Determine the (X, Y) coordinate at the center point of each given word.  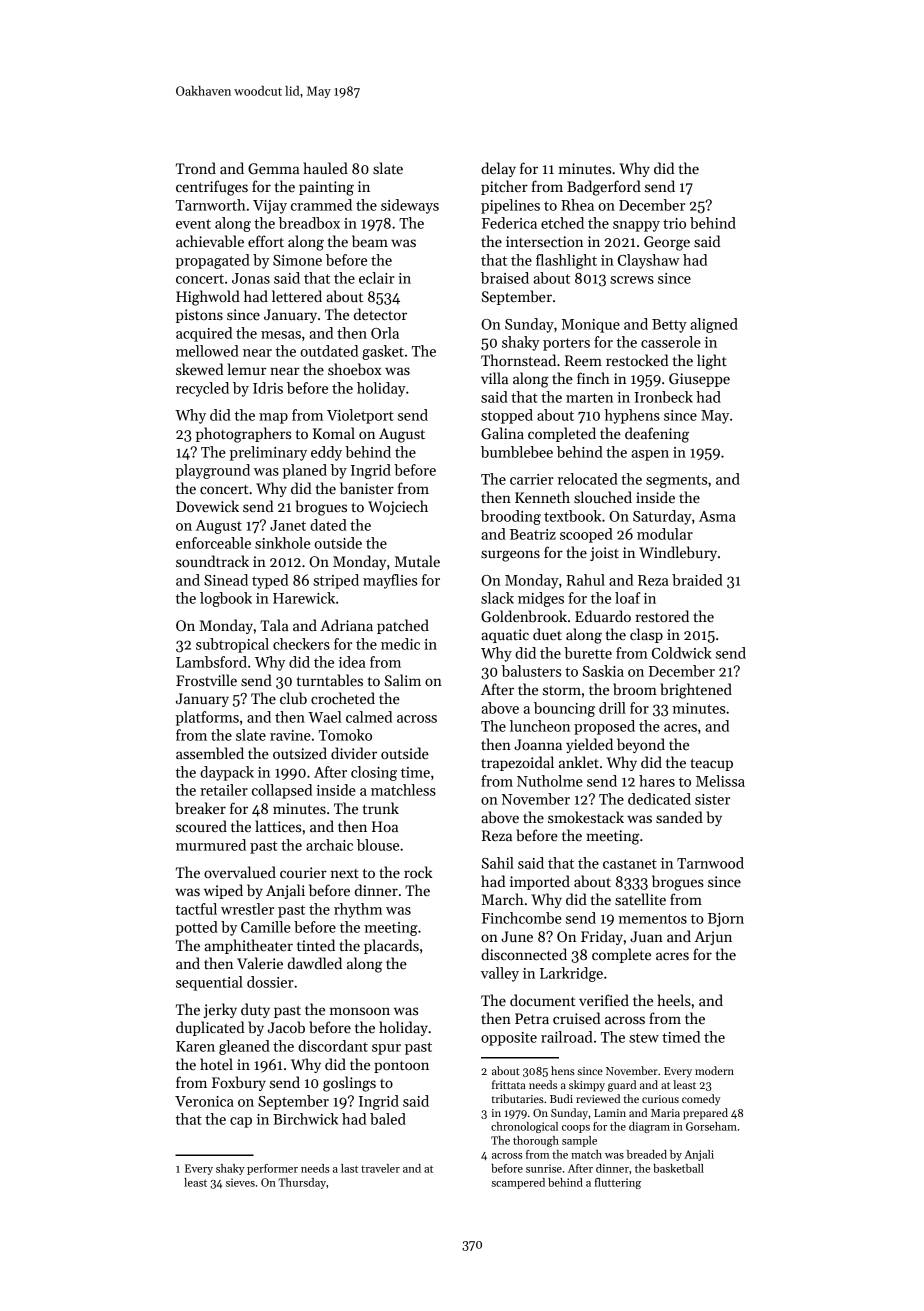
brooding (511, 517)
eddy (326, 453)
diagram (649, 1127)
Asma (717, 516)
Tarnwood (710, 863)
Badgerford (604, 188)
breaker (200, 808)
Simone (297, 260)
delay (498, 169)
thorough (536, 1141)
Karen (195, 1046)
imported (540, 882)
